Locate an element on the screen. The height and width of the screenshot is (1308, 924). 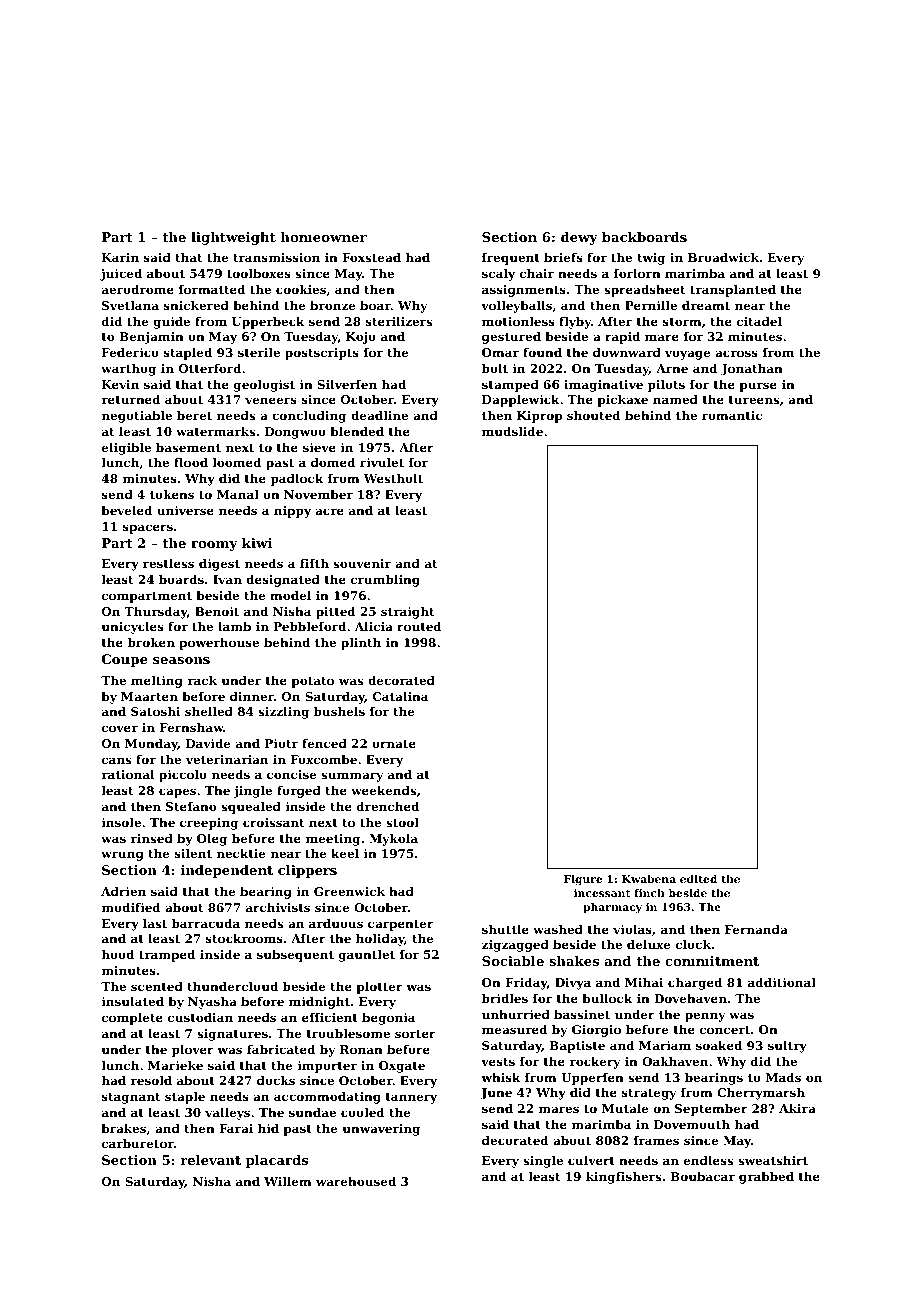
June is located at coordinates (496, 1094).
